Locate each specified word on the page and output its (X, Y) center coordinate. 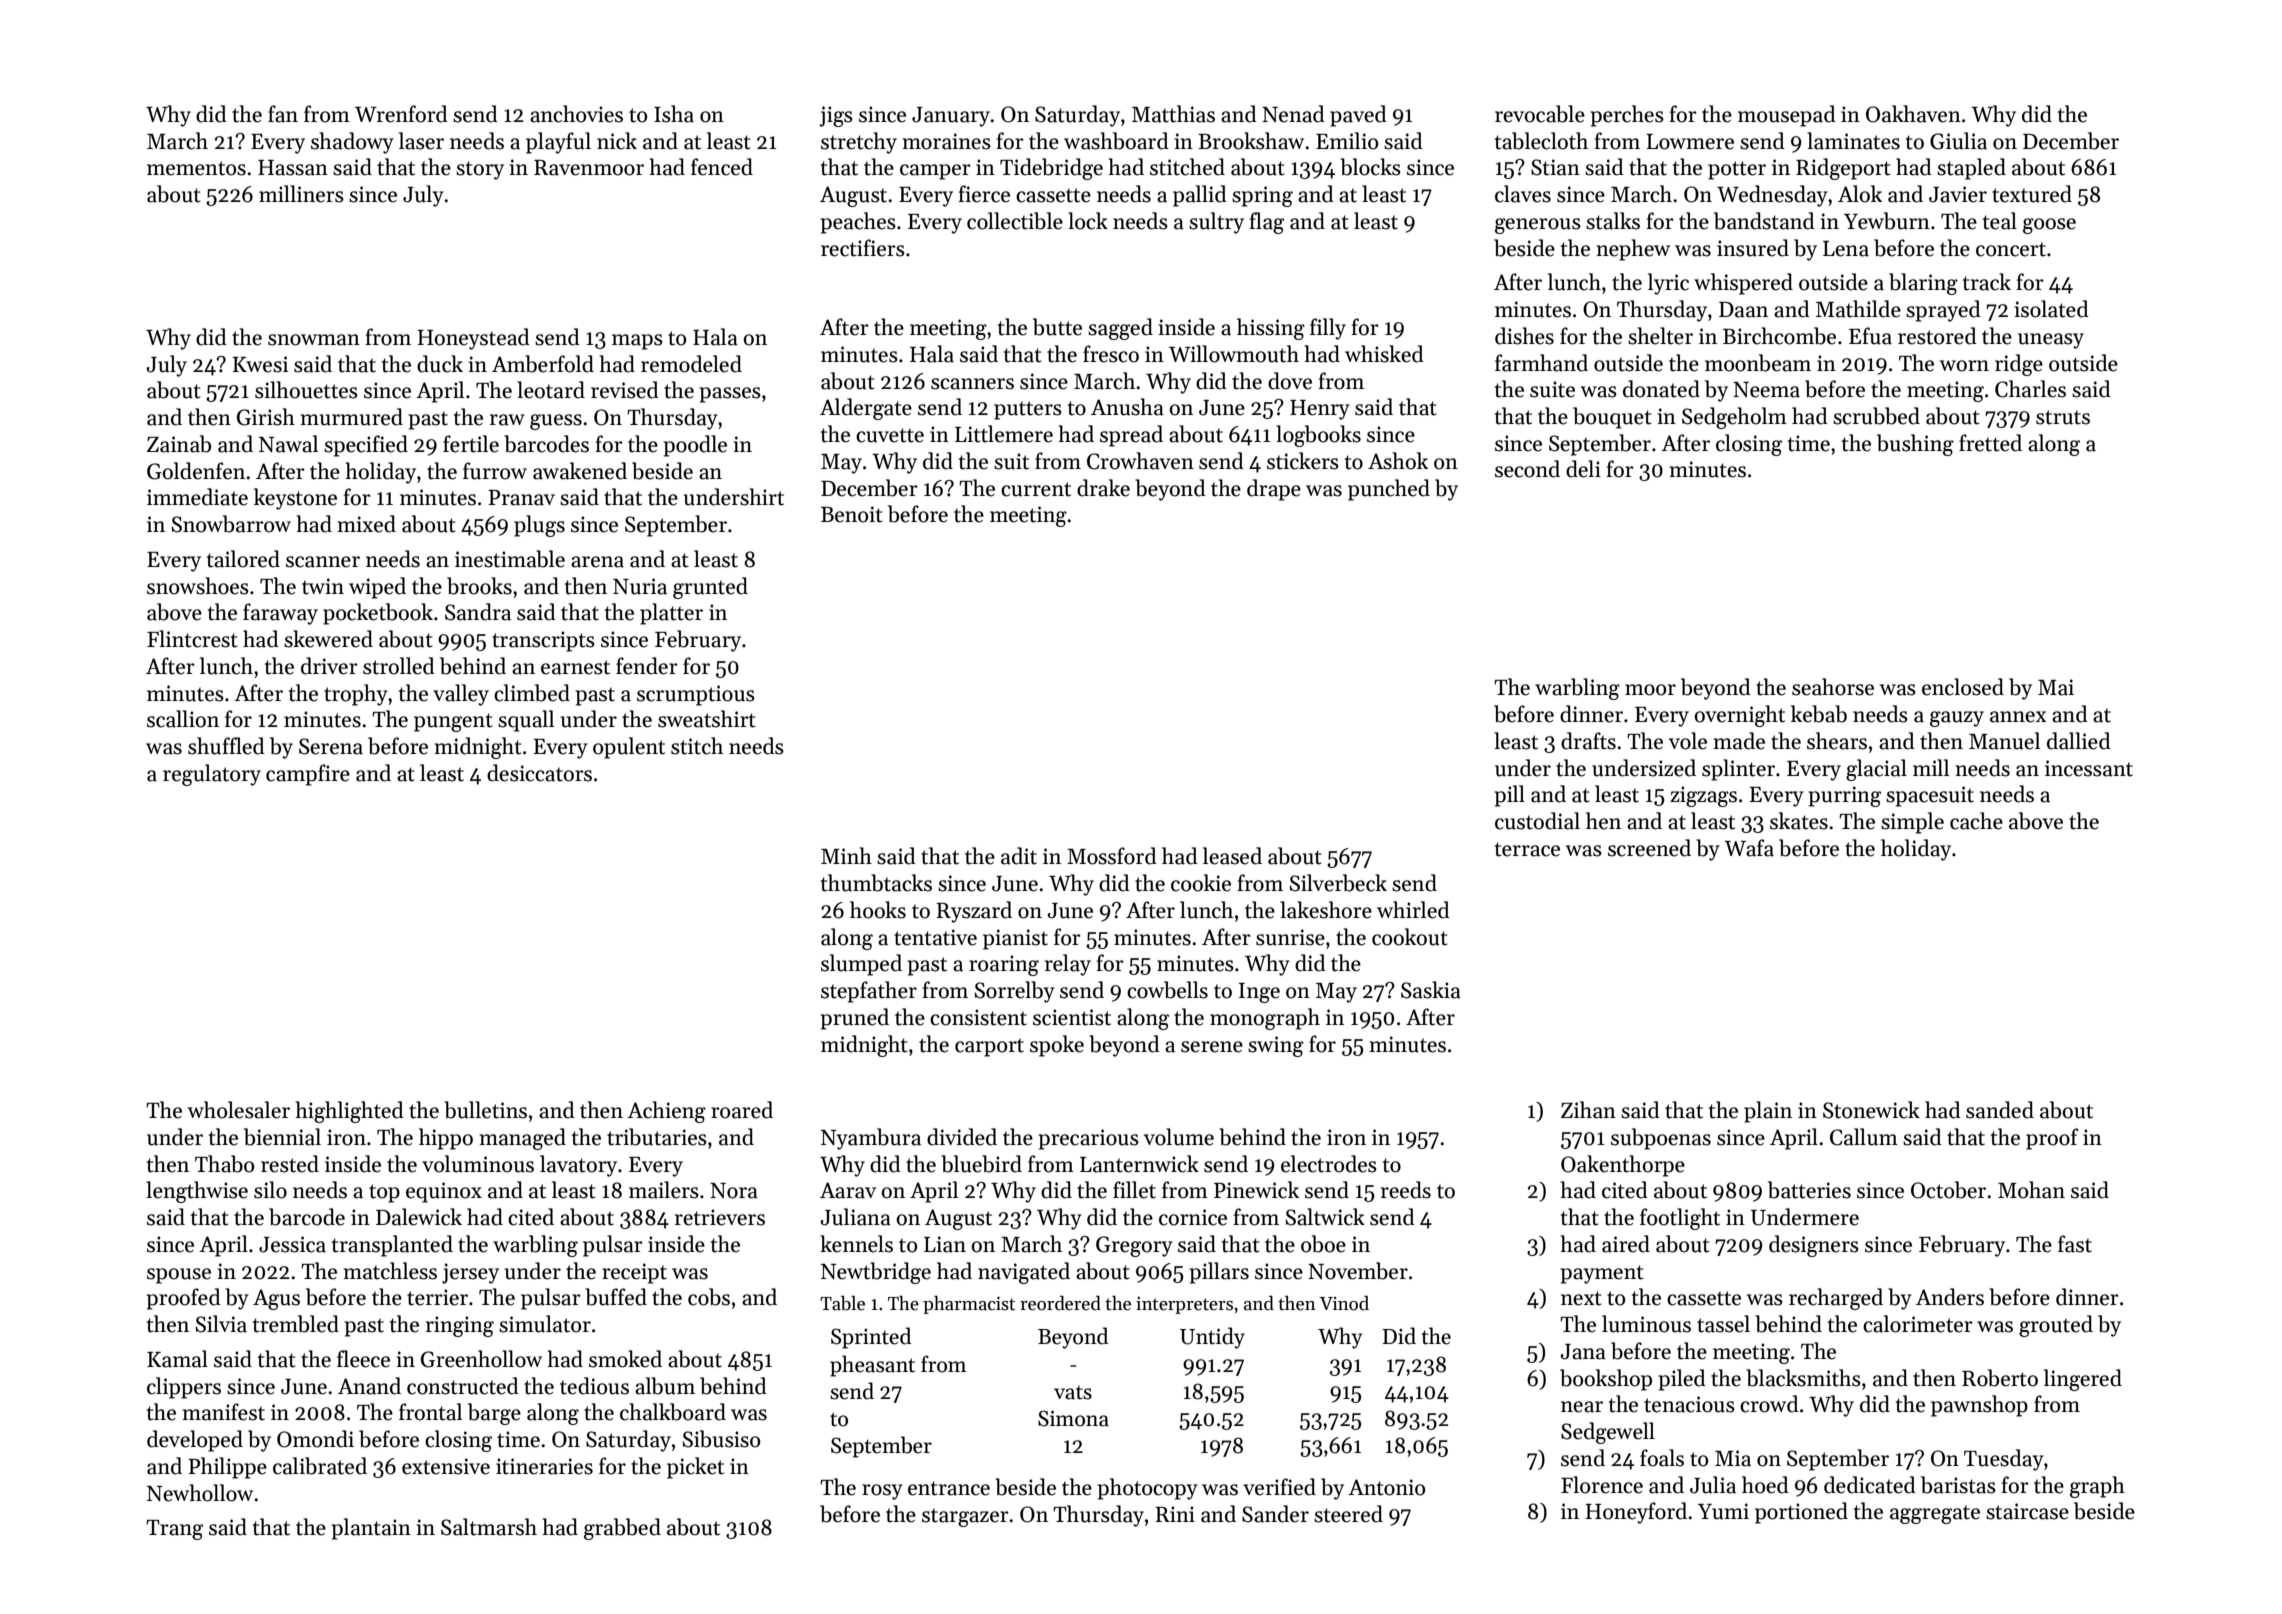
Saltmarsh (489, 1527)
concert (2011, 249)
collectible (1015, 221)
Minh (846, 855)
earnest (575, 667)
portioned (1801, 1513)
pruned (854, 1019)
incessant (2089, 768)
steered (1348, 1514)
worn (1964, 366)
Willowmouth (1234, 354)
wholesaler (239, 1110)
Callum (1864, 1137)
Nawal (288, 444)
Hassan (293, 168)
